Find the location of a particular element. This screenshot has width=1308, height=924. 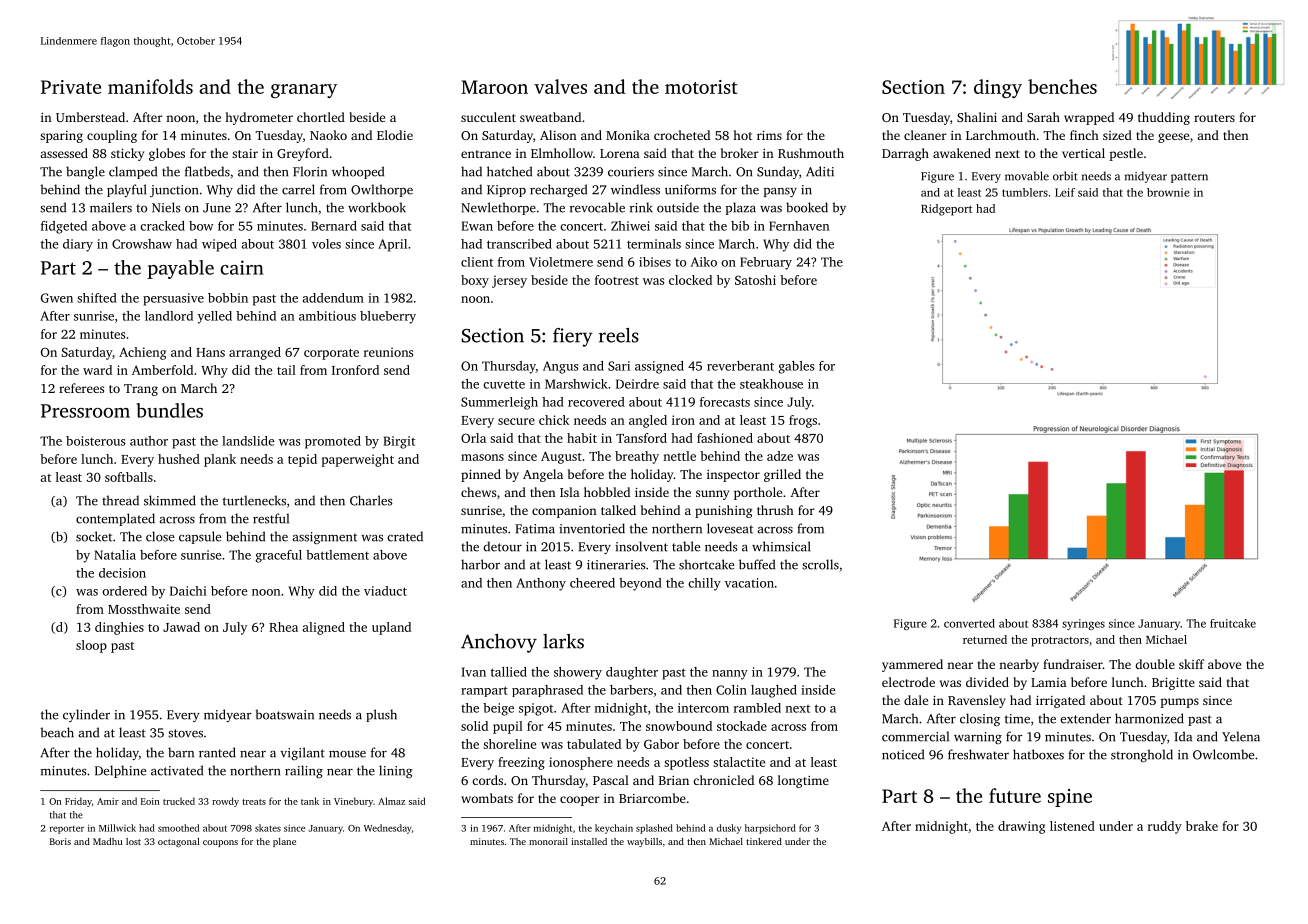

footrest is located at coordinates (617, 280).
